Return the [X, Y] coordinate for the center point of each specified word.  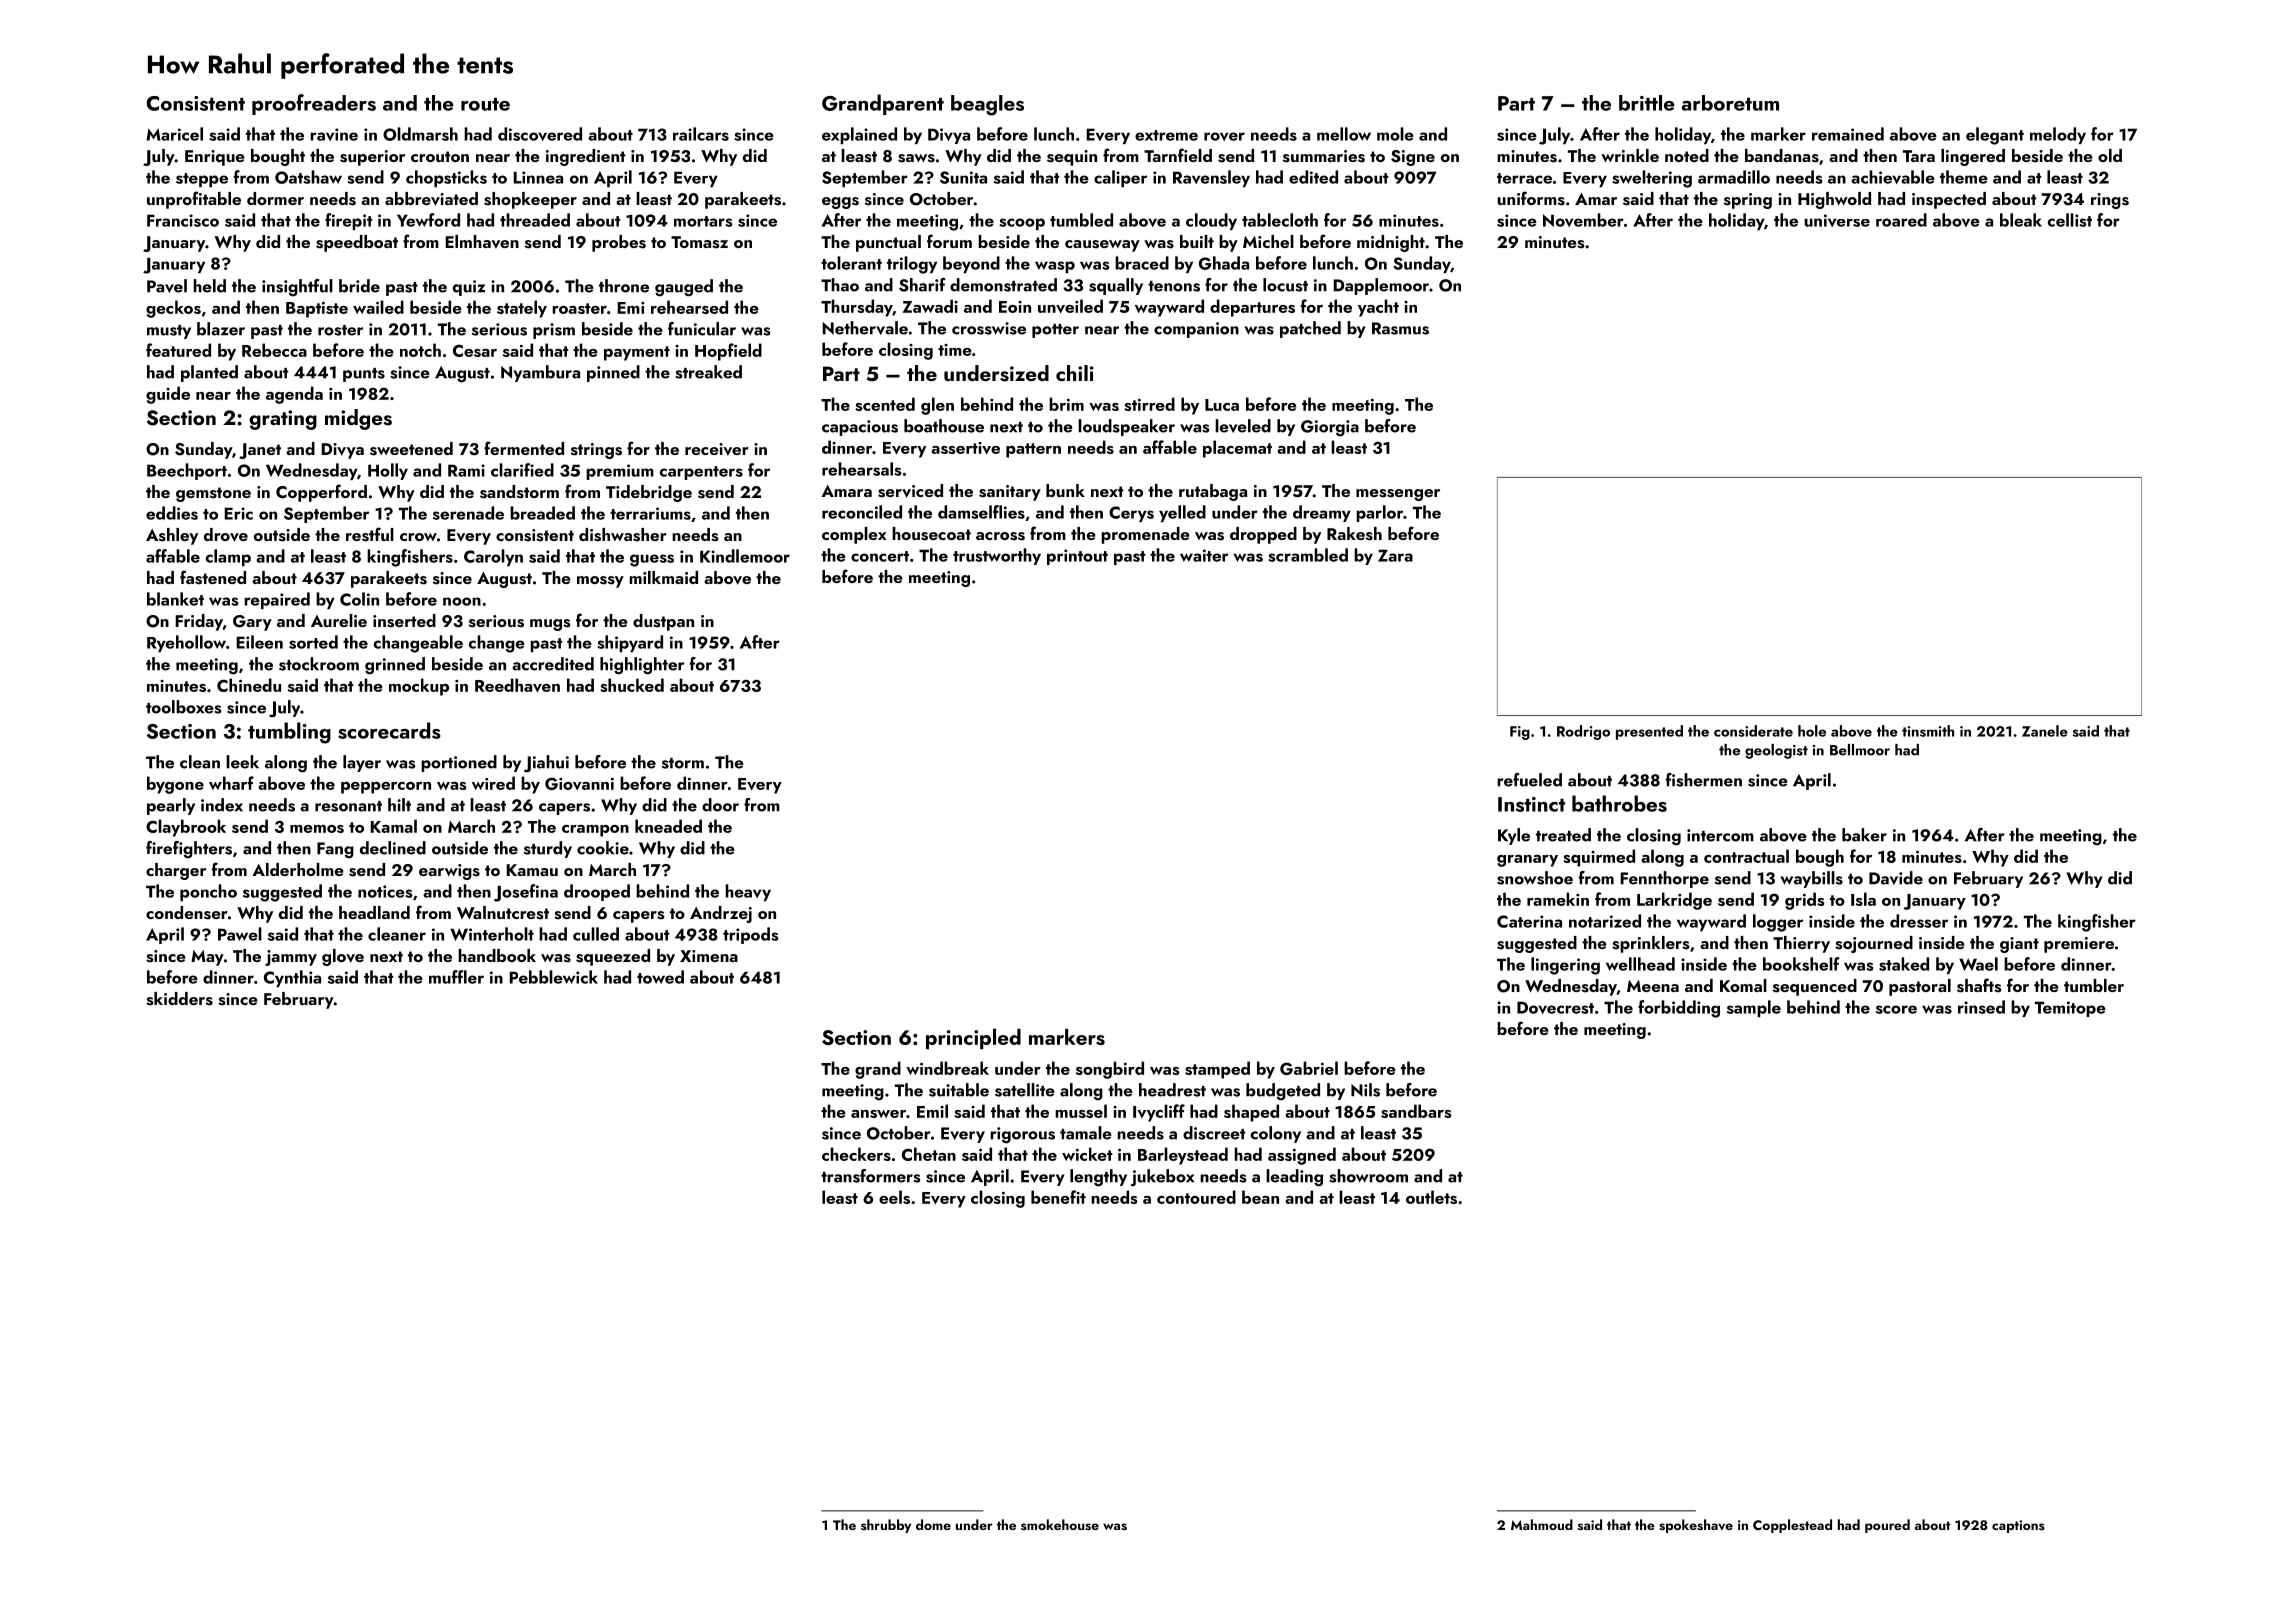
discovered [540, 134]
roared [1901, 220]
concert [880, 556]
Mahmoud [1542, 1524]
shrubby [886, 1526]
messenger [1398, 495]
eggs [840, 203]
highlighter [642, 666]
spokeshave [1696, 1526]
